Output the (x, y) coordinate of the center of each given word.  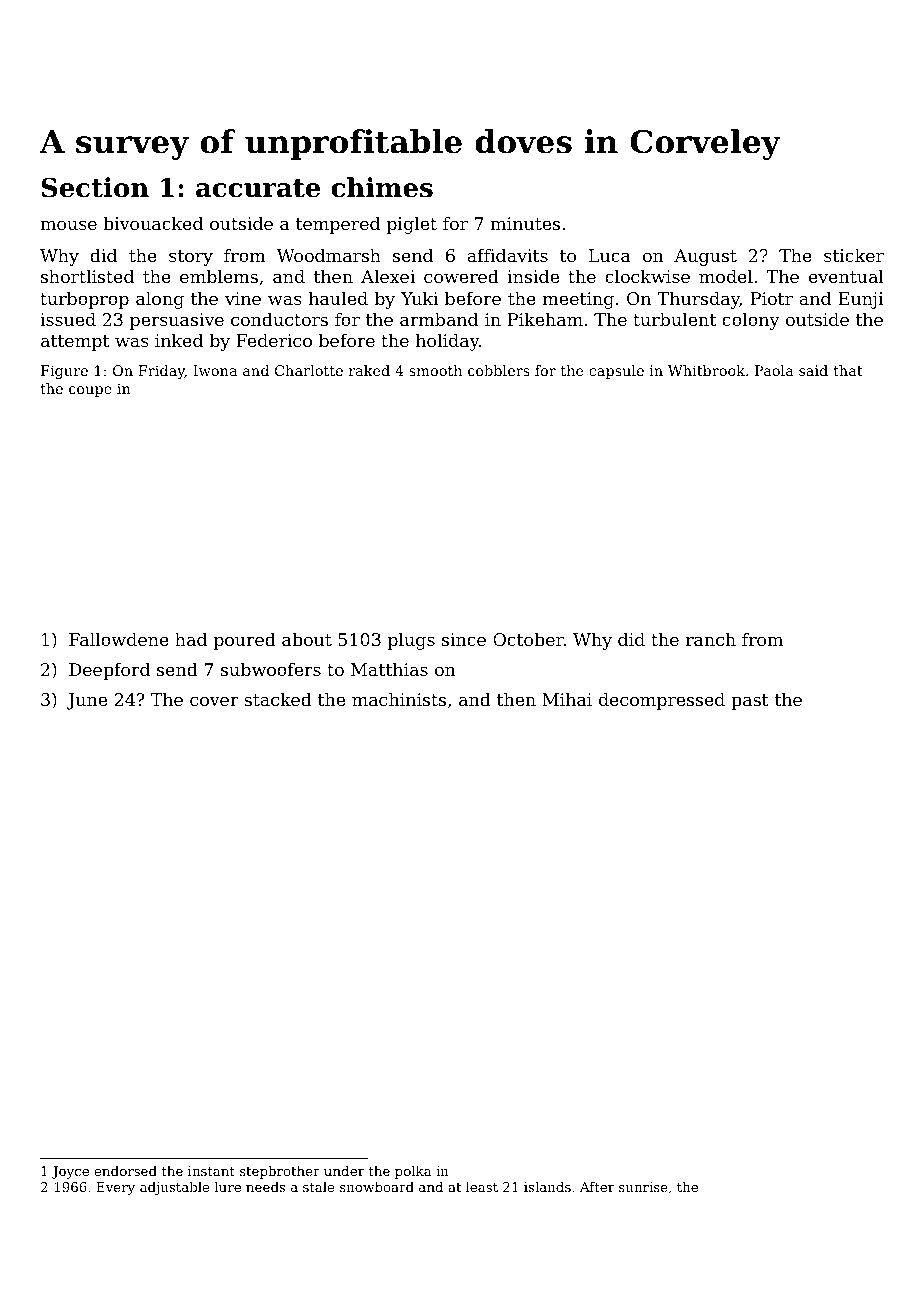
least (482, 1187)
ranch (711, 639)
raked (369, 370)
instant (211, 1171)
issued (68, 319)
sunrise (643, 1187)
